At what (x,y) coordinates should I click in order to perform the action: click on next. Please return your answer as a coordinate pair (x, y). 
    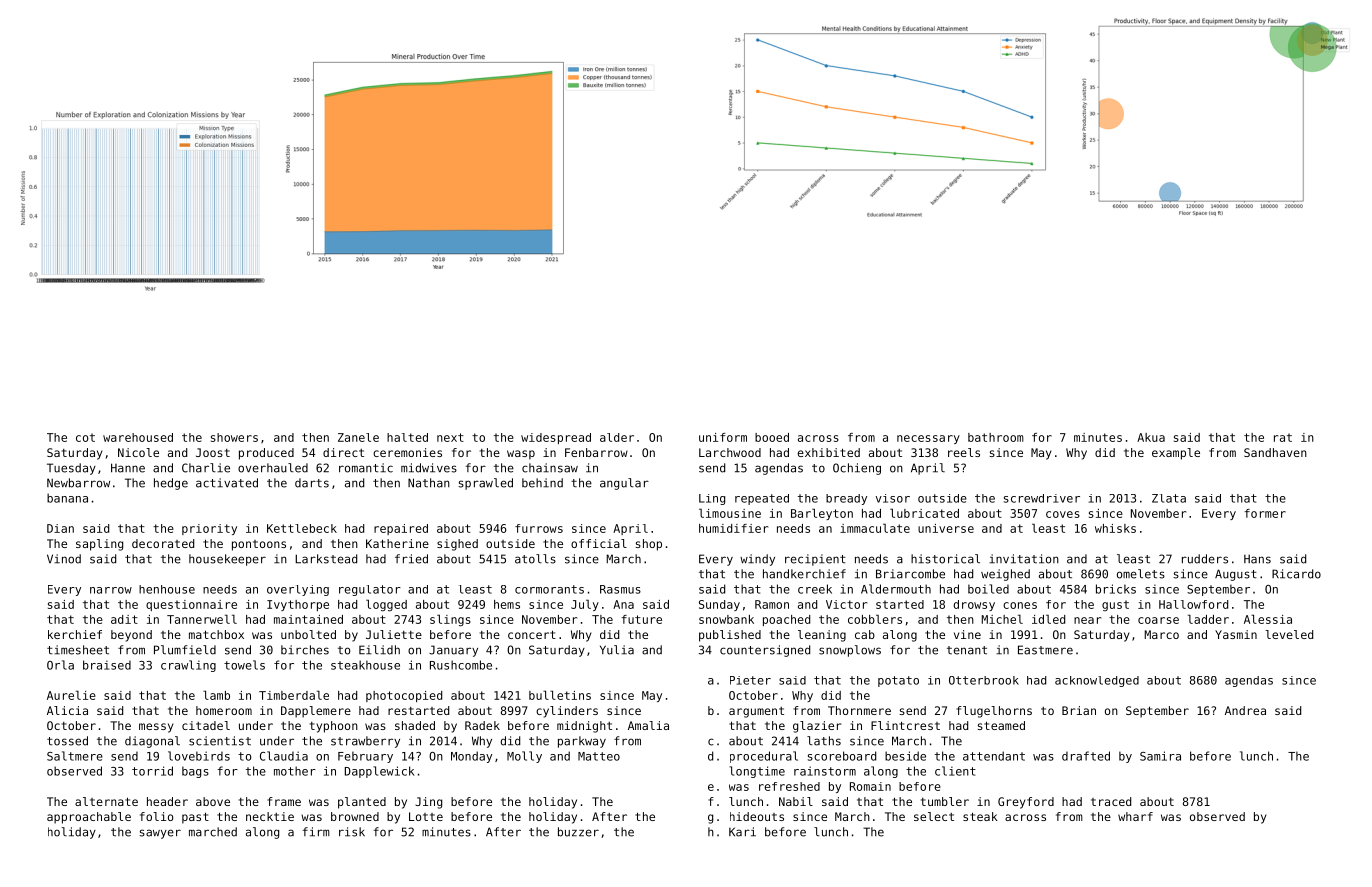
    Looking at the image, I should click on (450, 437).
